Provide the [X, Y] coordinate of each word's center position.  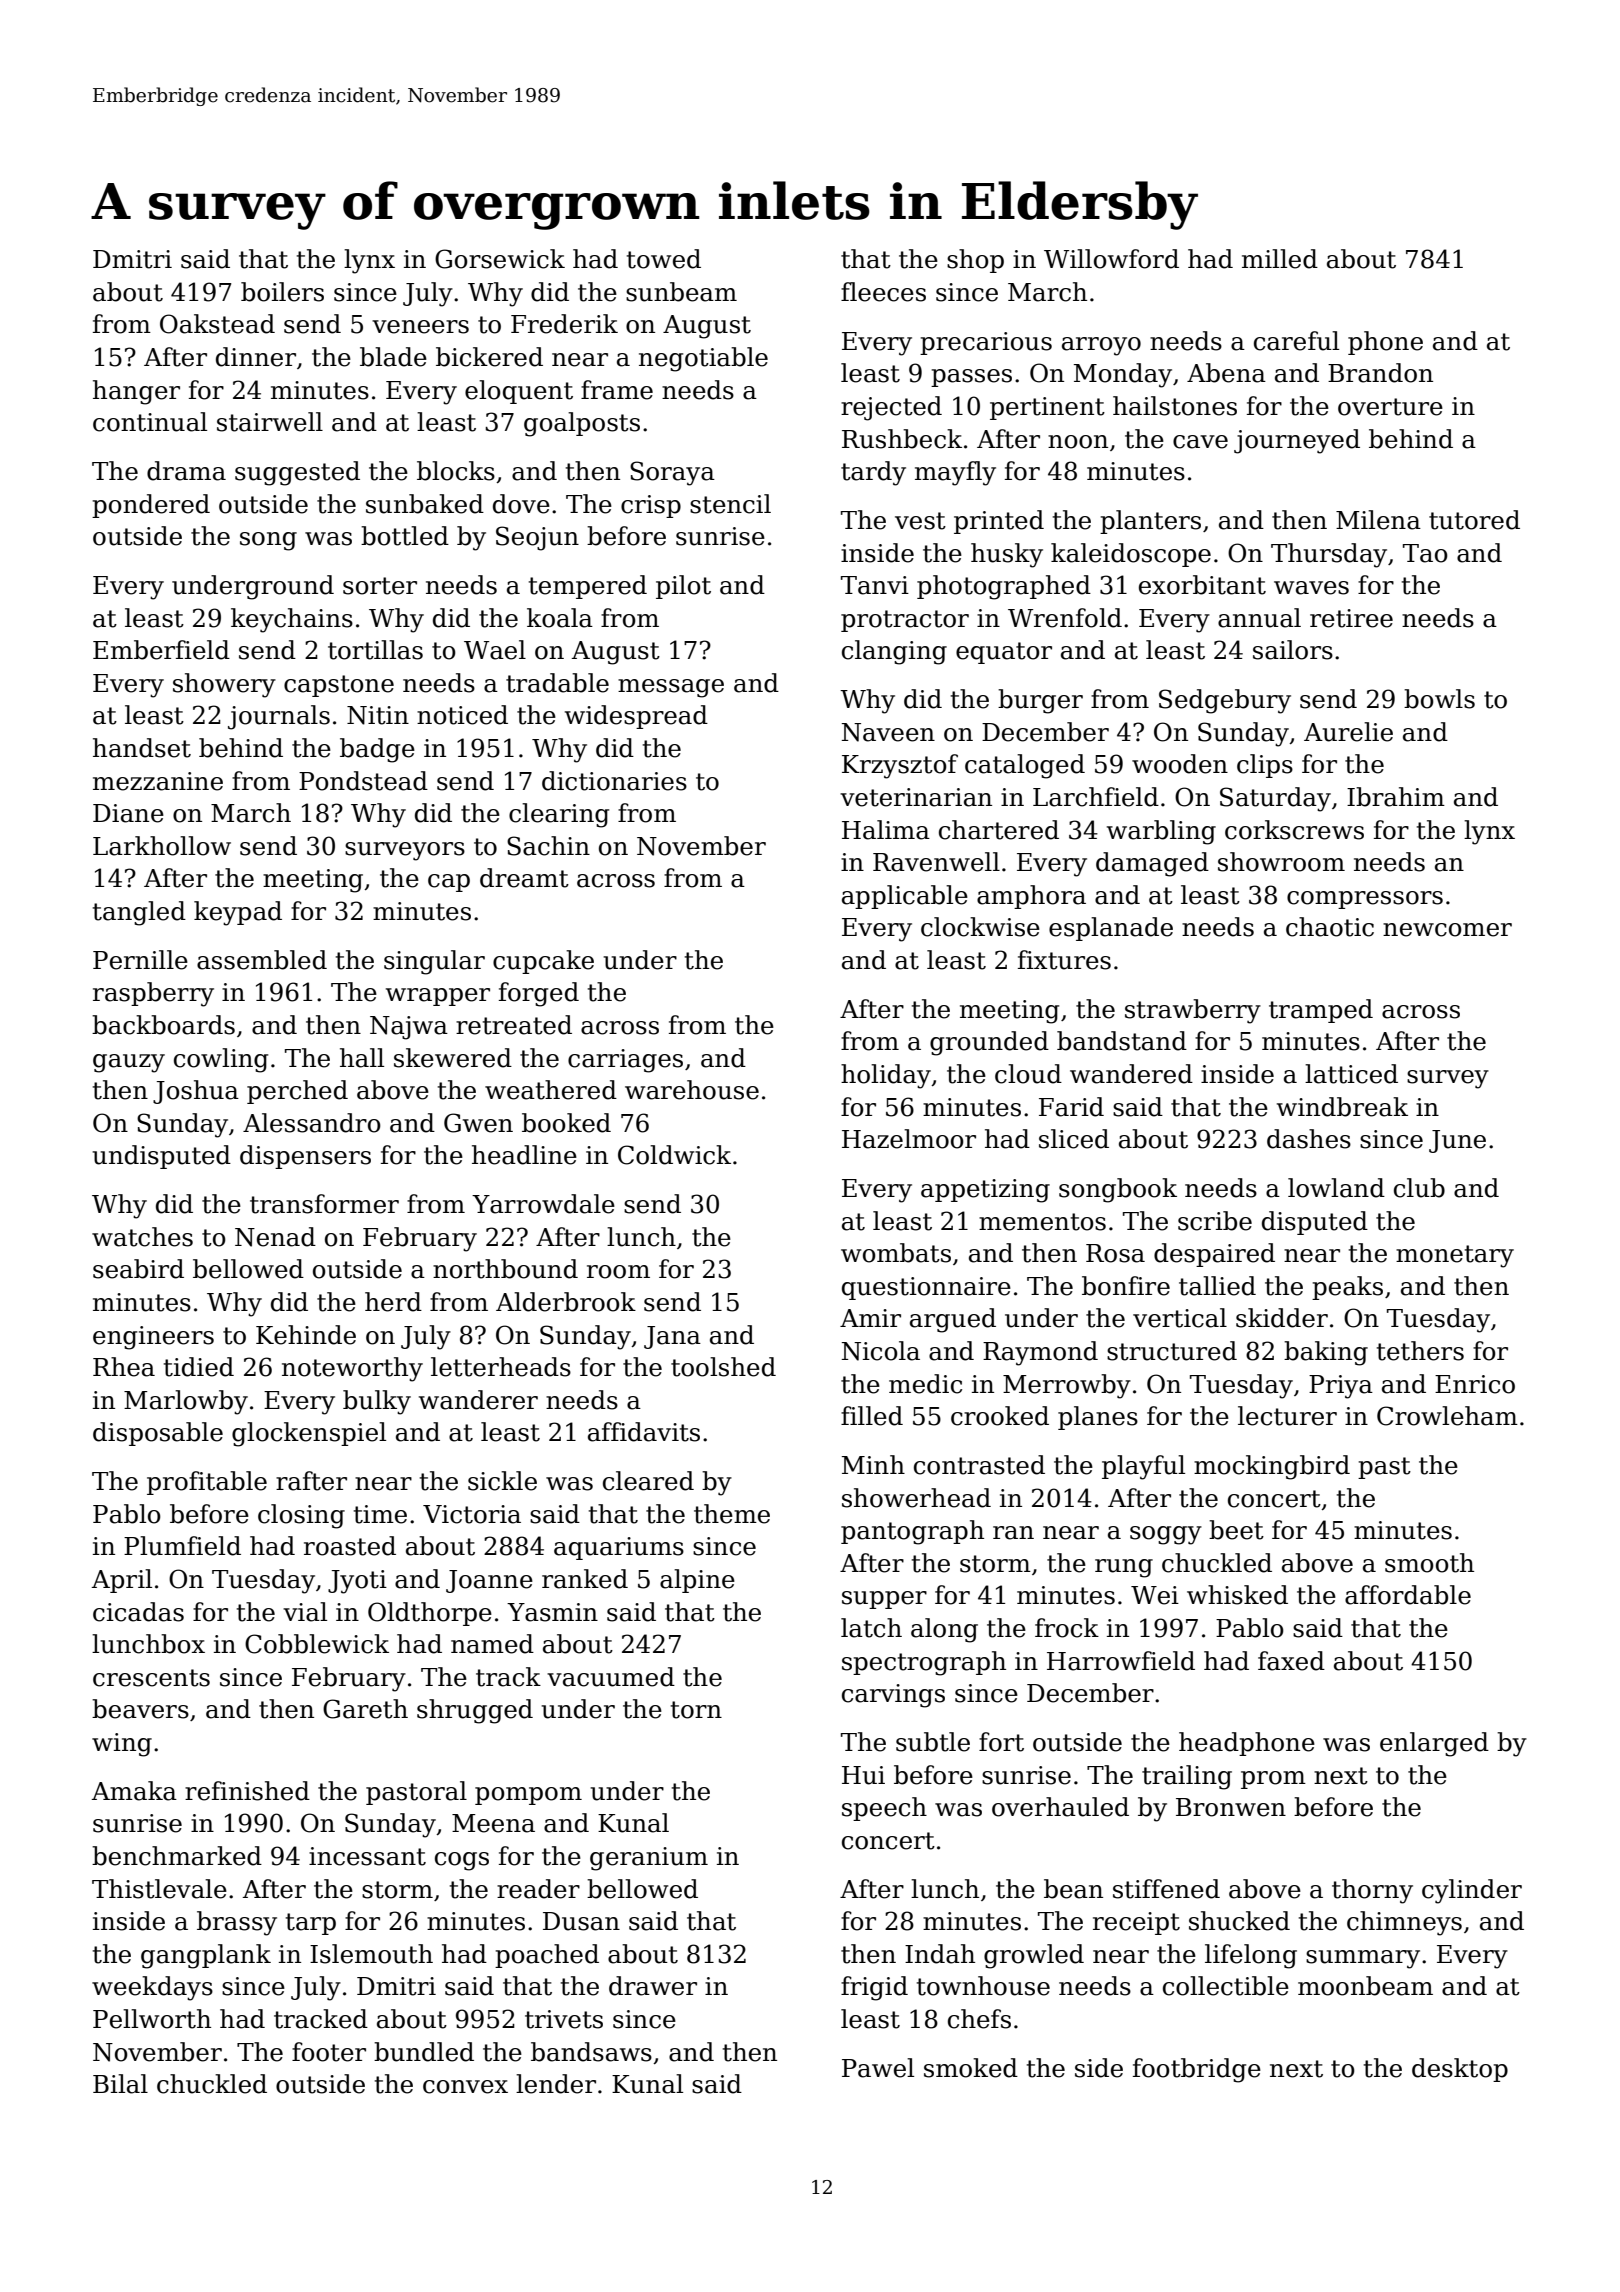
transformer [324, 1204]
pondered [151, 506]
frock [1067, 1628]
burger [1040, 701]
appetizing [985, 1191]
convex [465, 2087]
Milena [1378, 520]
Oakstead [217, 324]
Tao [1425, 553]
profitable [207, 1483]
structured [1172, 1351]
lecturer [1287, 1416]
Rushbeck [902, 439]
